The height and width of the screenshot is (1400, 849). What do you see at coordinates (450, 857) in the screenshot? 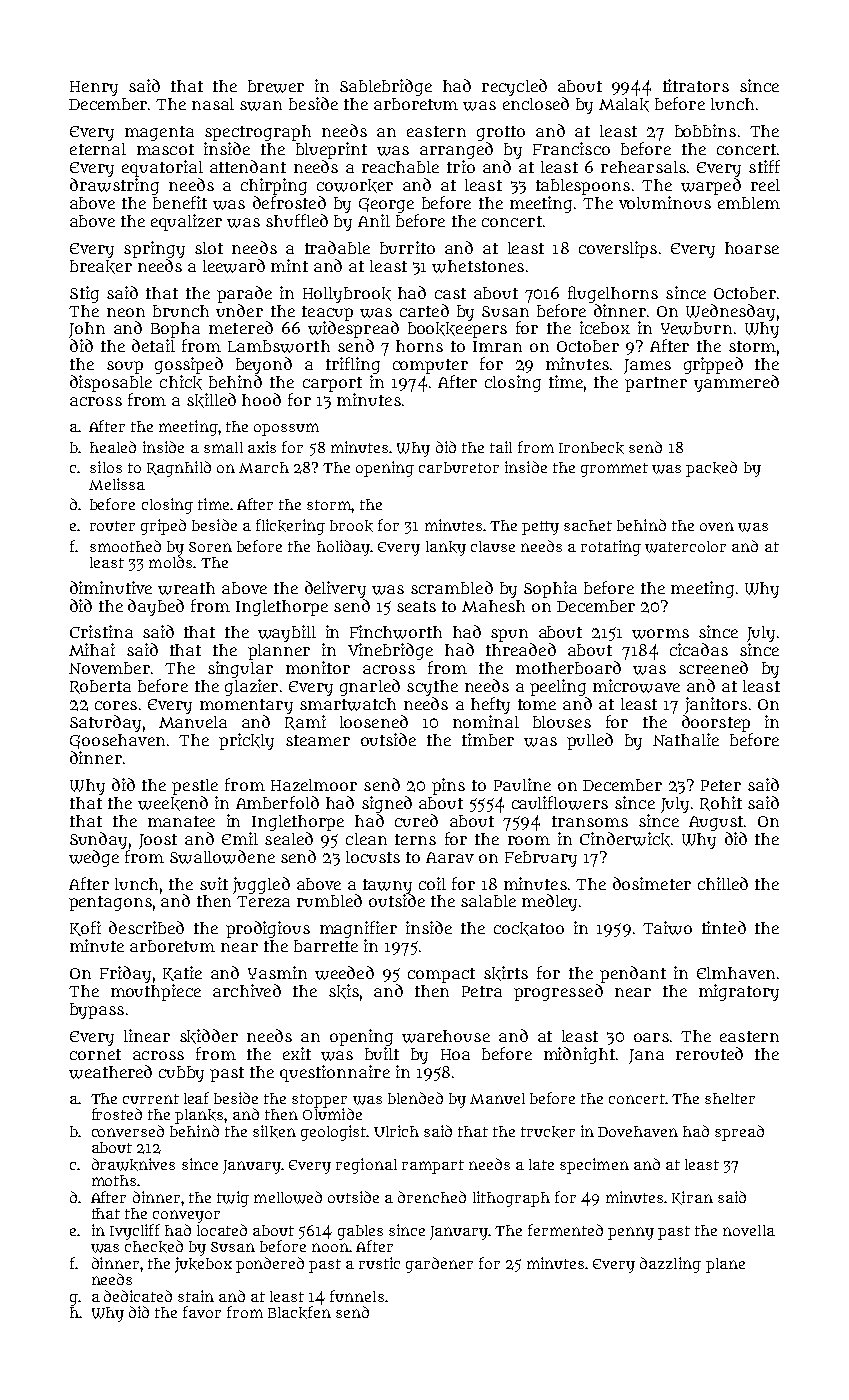
I see `Aarav` at bounding box center [450, 857].
